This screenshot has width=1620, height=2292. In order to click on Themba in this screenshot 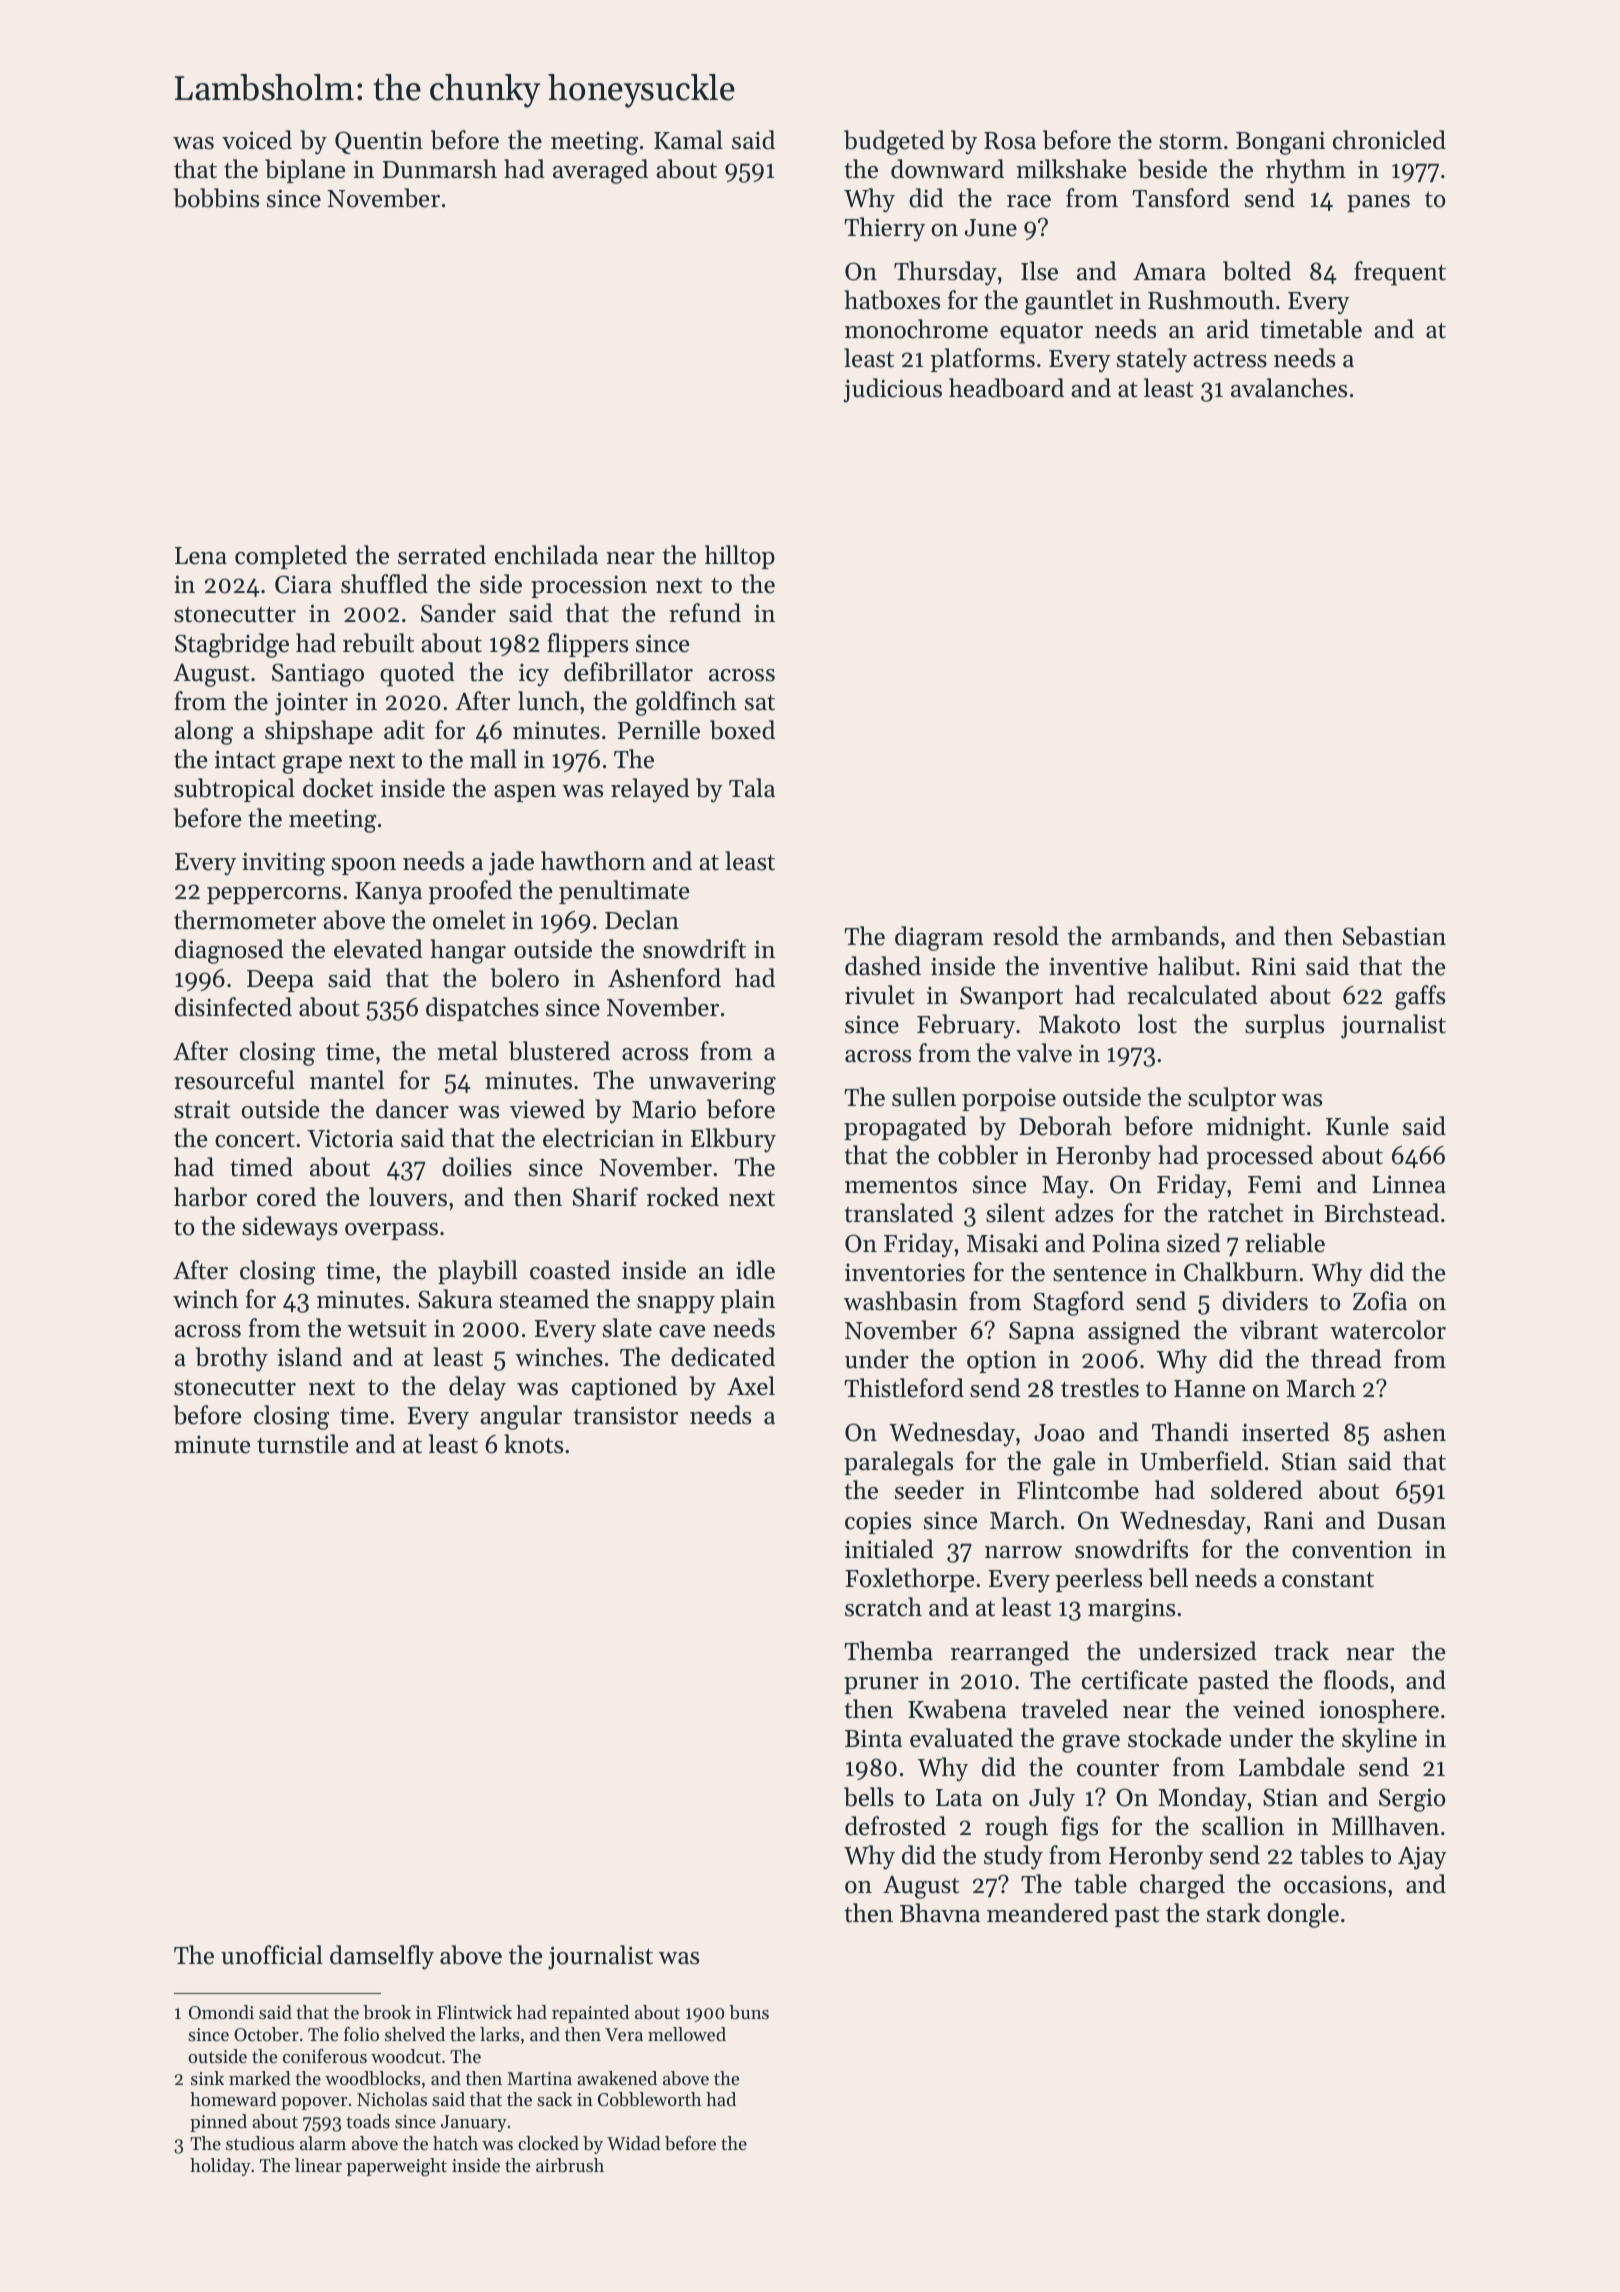, I will do `click(888, 1651)`.
